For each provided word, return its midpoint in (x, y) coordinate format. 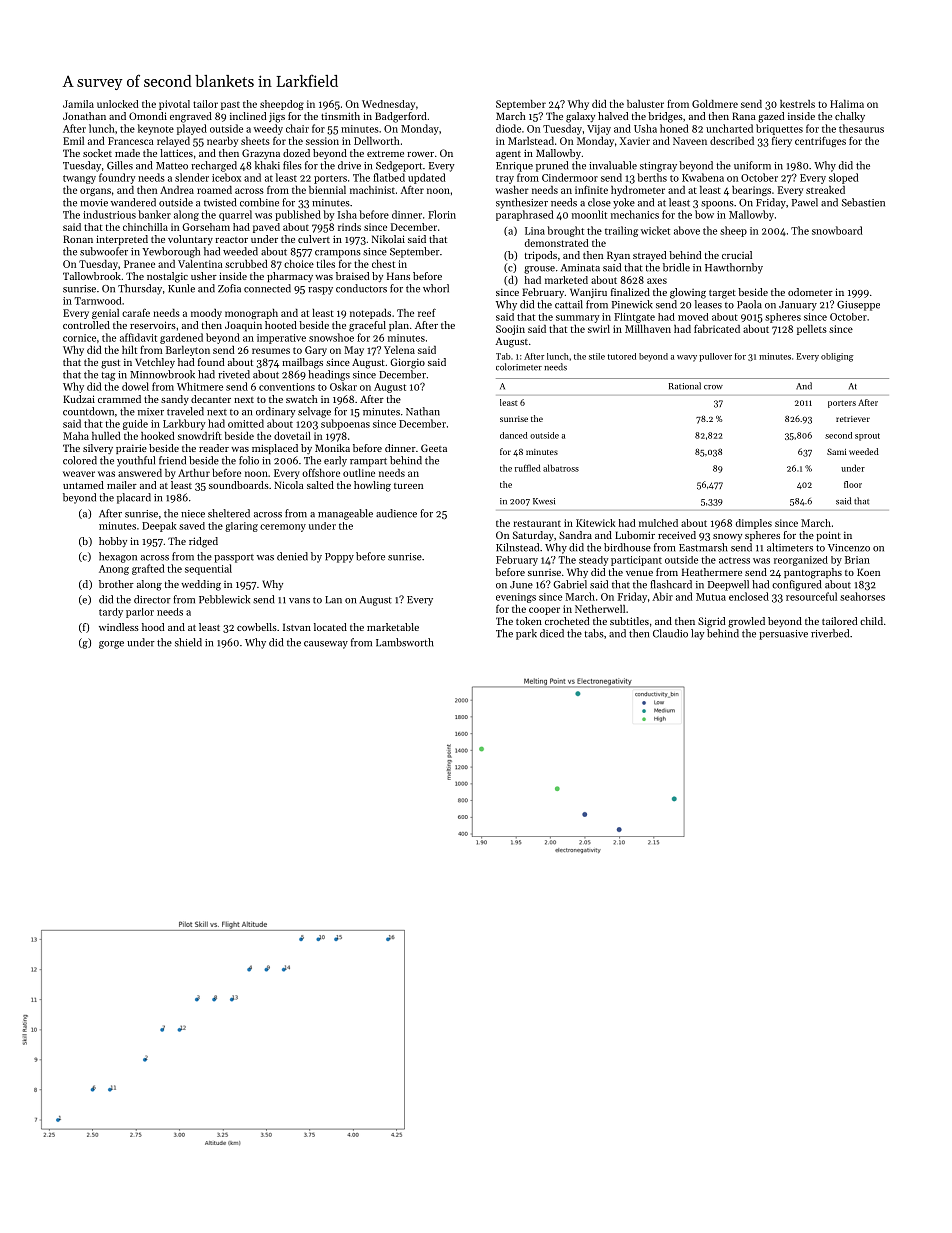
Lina (535, 231)
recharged (214, 166)
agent (508, 155)
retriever (853, 419)
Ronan (78, 239)
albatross (561, 468)
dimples (754, 524)
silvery (98, 449)
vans (299, 601)
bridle (676, 267)
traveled (185, 411)
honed (674, 128)
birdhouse (627, 547)
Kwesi (544, 501)
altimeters (790, 547)
